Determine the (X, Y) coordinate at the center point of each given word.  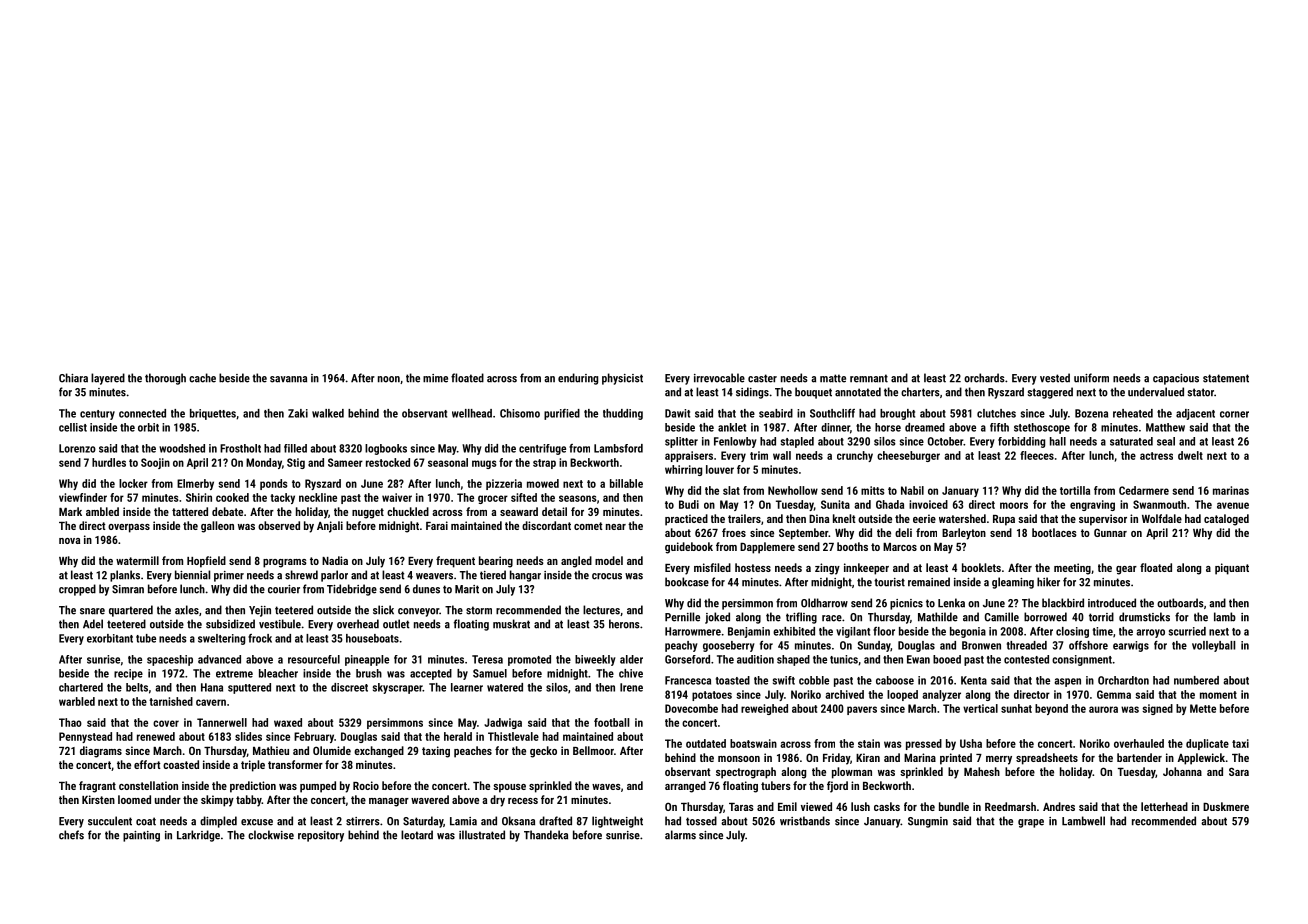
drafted (555, 821)
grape (1031, 823)
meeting (1072, 569)
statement (1226, 378)
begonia (968, 632)
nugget (368, 513)
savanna (288, 379)
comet (588, 526)
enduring (578, 379)
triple (253, 766)
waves (606, 787)
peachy (681, 646)
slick (383, 610)
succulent (110, 821)
